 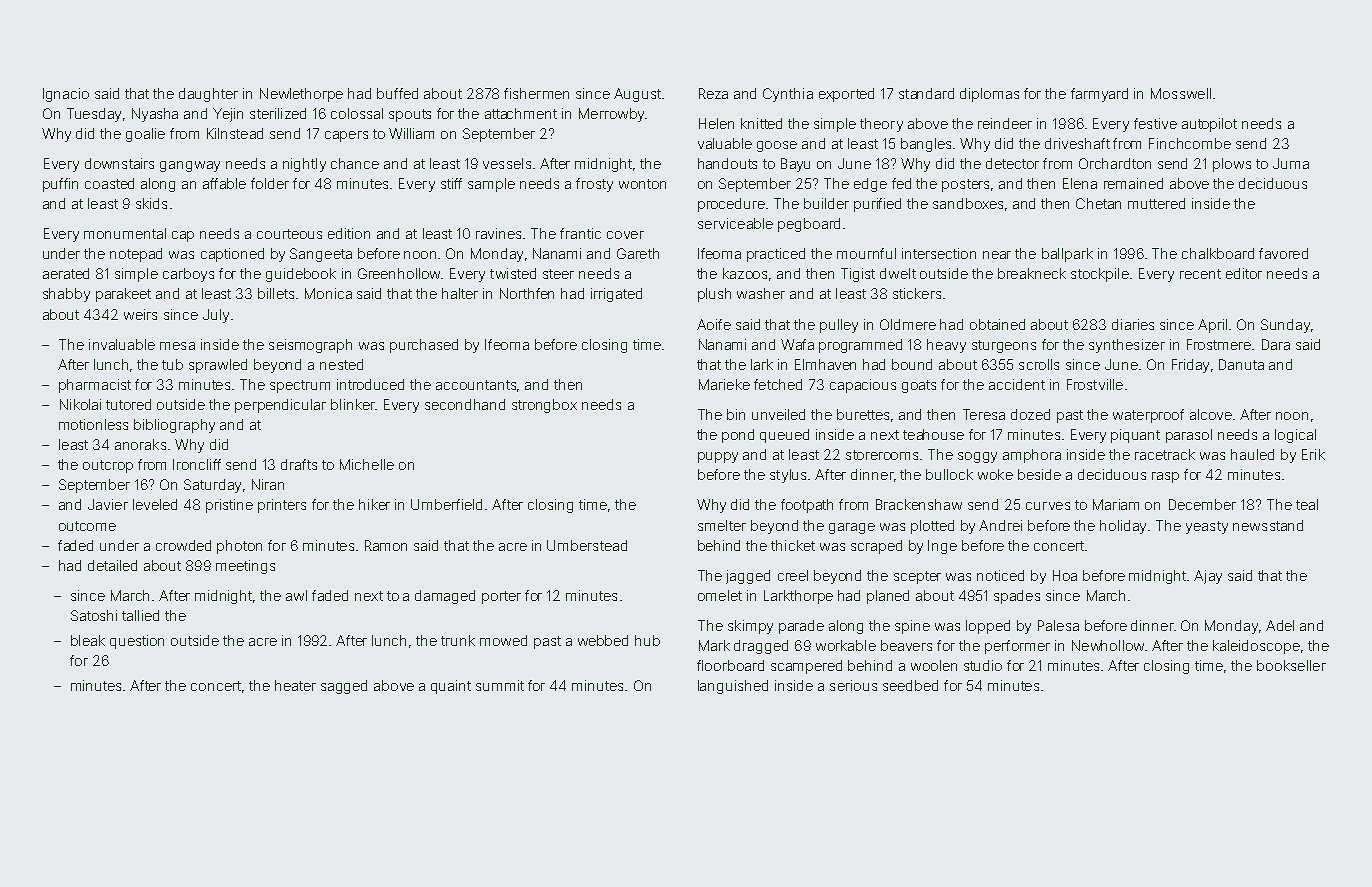 What do you see at coordinates (738, 436) in the screenshot?
I see `pond` at bounding box center [738, 436].
